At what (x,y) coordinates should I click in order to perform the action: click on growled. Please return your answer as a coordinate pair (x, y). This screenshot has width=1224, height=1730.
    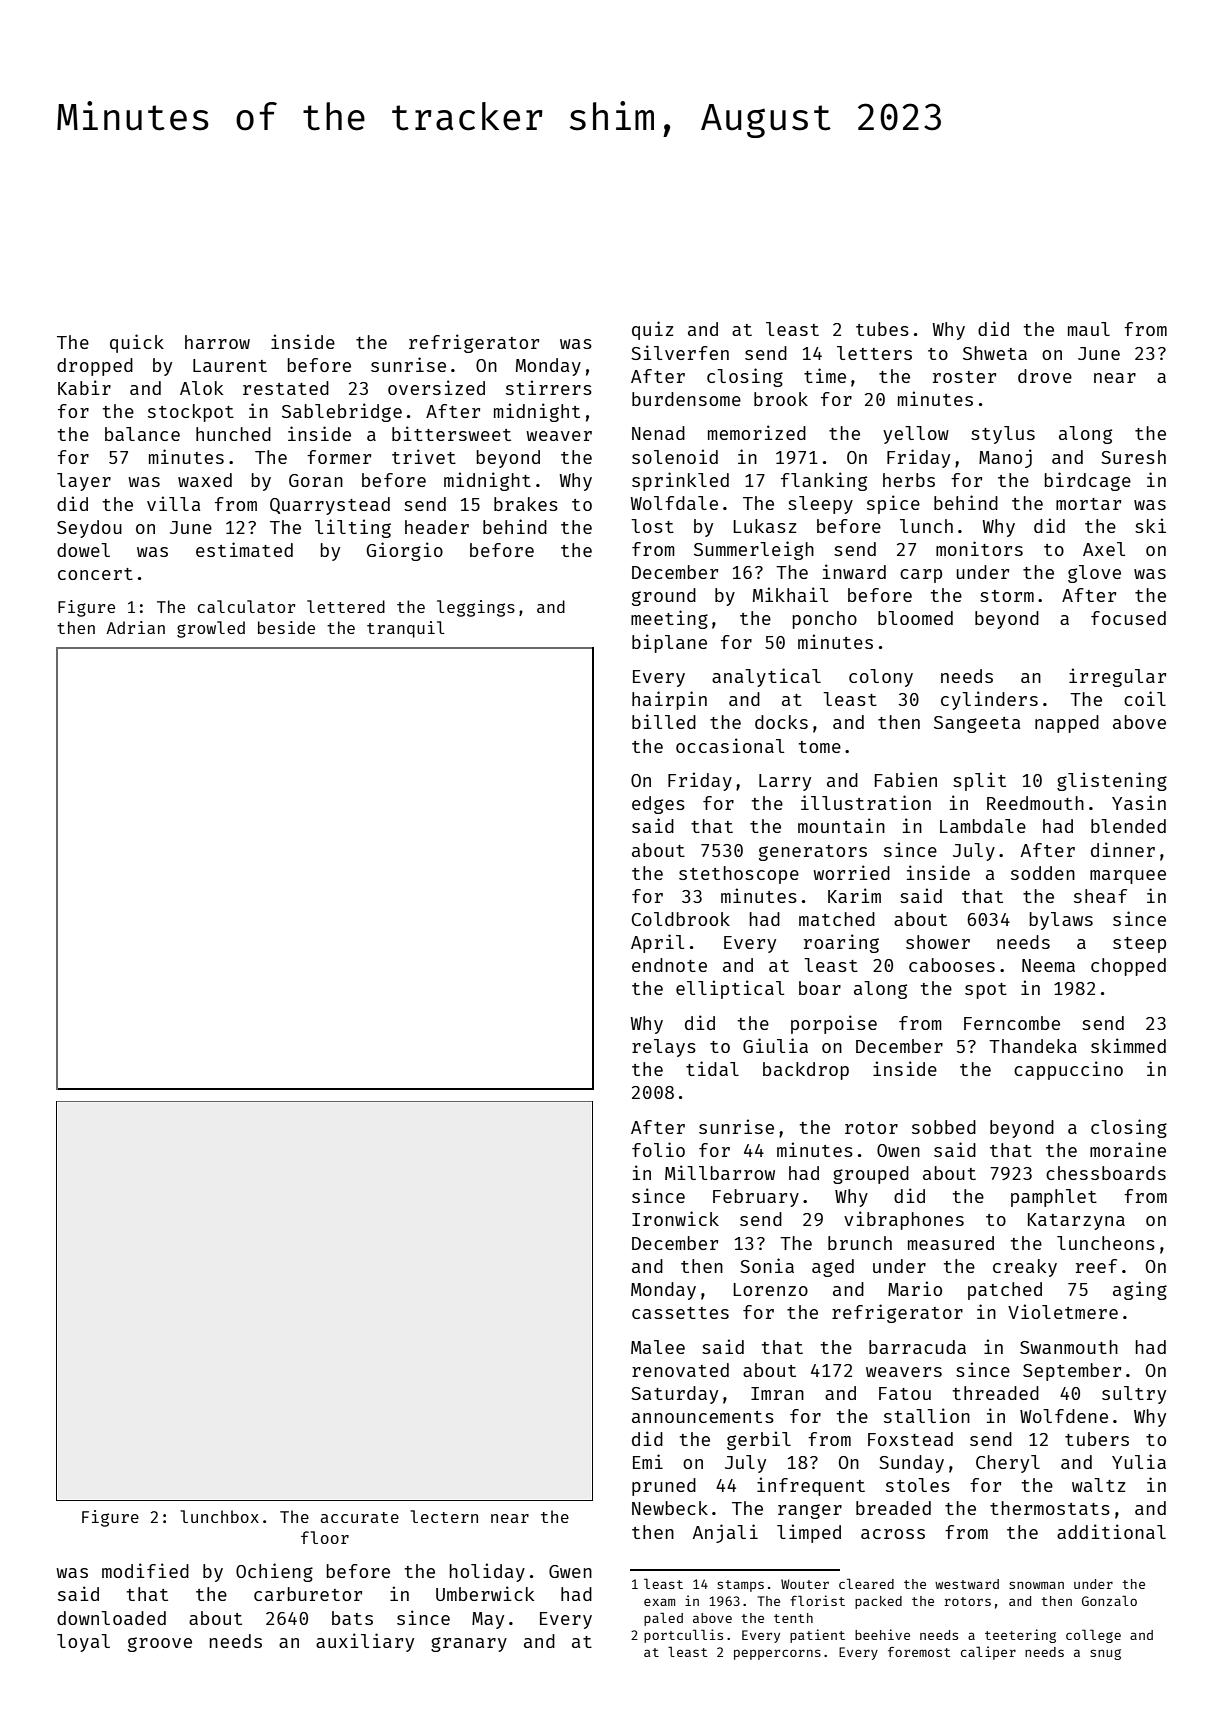
    Looking at the image, I should click on (211, 629).
